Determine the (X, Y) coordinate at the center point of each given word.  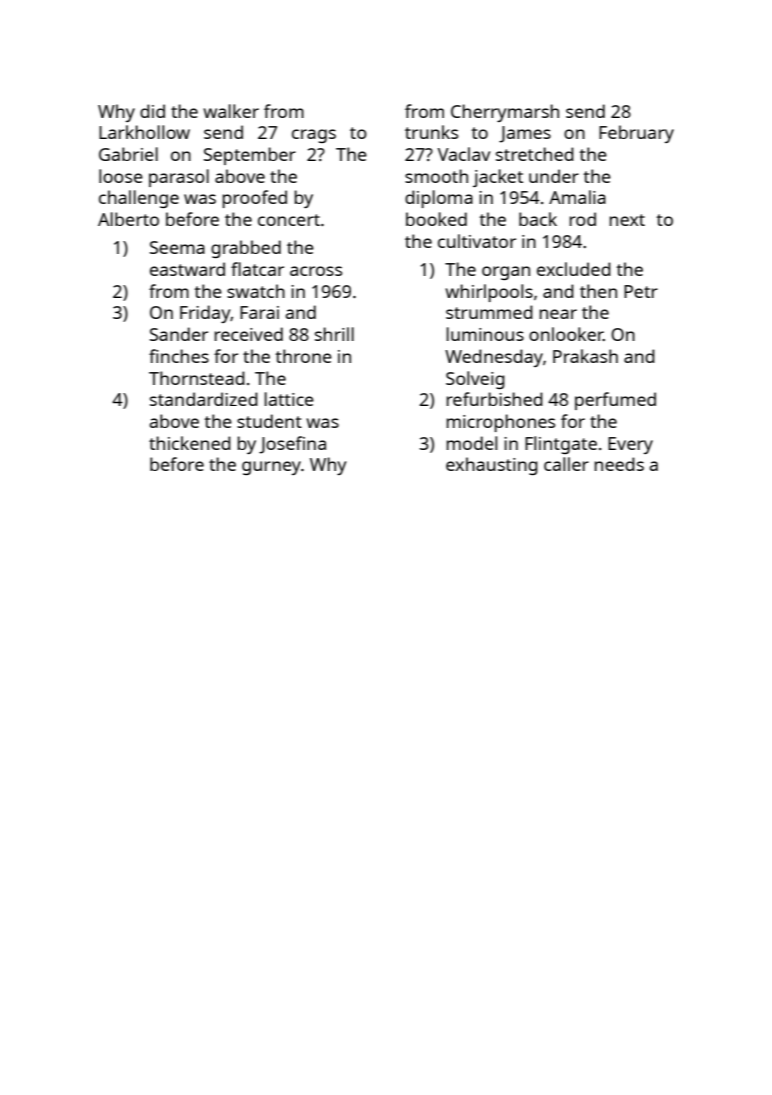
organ (506, 273)
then (598, 291)
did (152, 111)
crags (314, 136)
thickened (190, 443)
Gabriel (128, 154)
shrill (334, 334)
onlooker (566, 334)
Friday (205, 314)
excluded (574, 269)
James (525, 134)
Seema (177, 247)
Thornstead (197, 378)
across (316, 271)
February (636, 134)
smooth (436, 176)
